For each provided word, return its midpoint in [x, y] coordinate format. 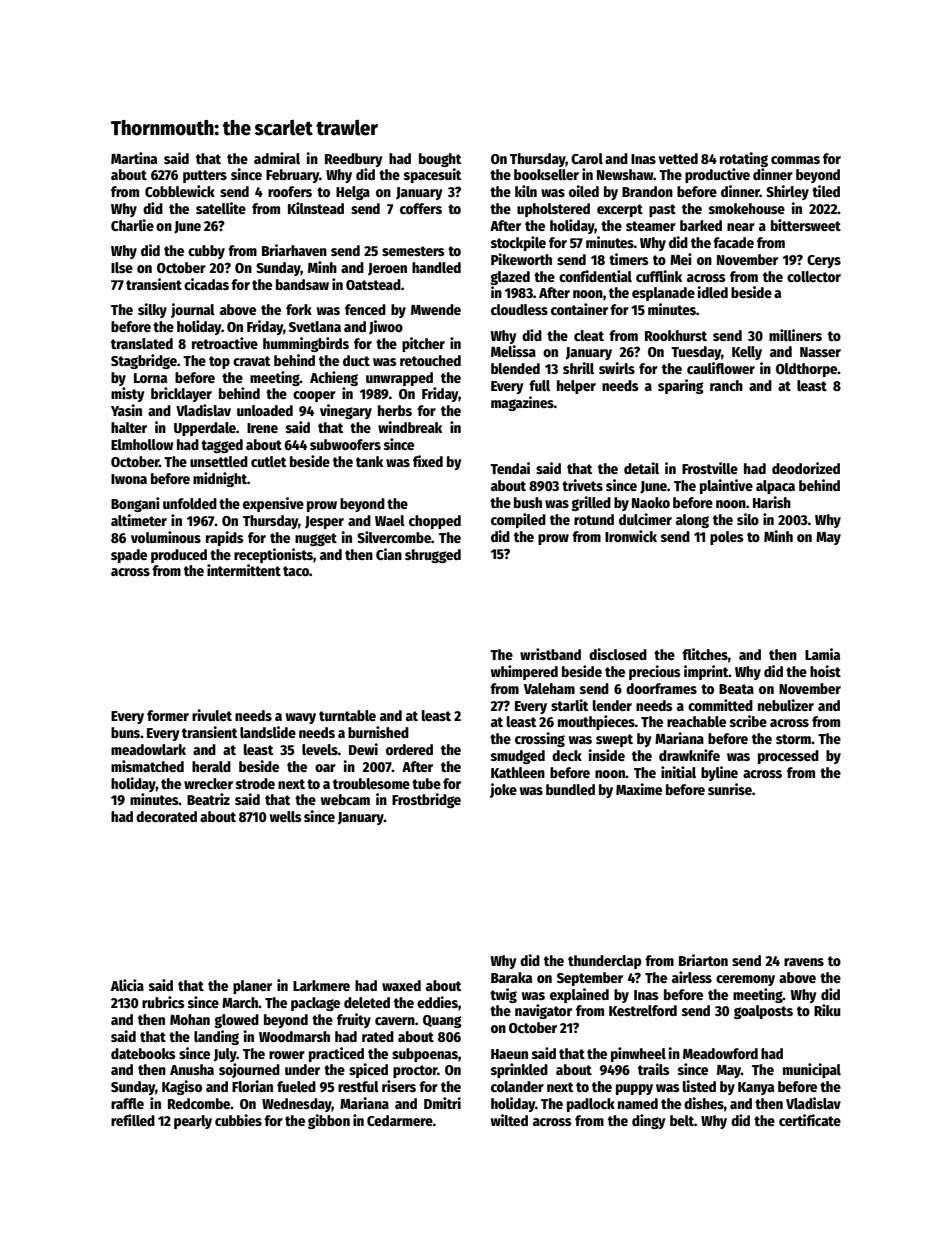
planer [252, 987]
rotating [744, 159]
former [168, 715]
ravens [804, 962]
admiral [277, 158]
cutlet [268, 461]
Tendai [510, 468]
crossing [540, 739]
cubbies [238, 1120]
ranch [726, 385]
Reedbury [354, 160]
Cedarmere [400, 1120]
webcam [345, 799]
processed [788, 757]
